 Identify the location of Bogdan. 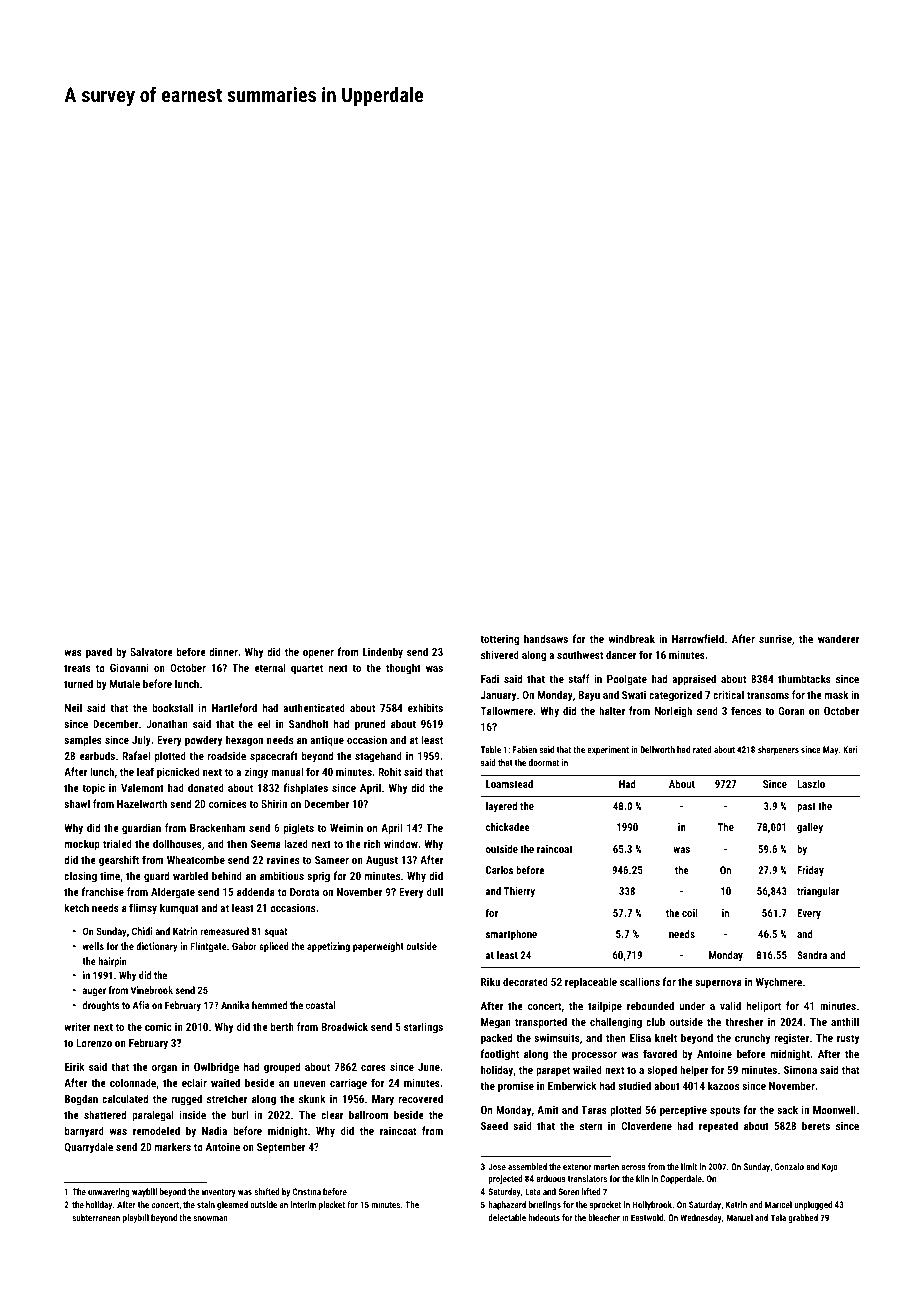
(81, 1100).
